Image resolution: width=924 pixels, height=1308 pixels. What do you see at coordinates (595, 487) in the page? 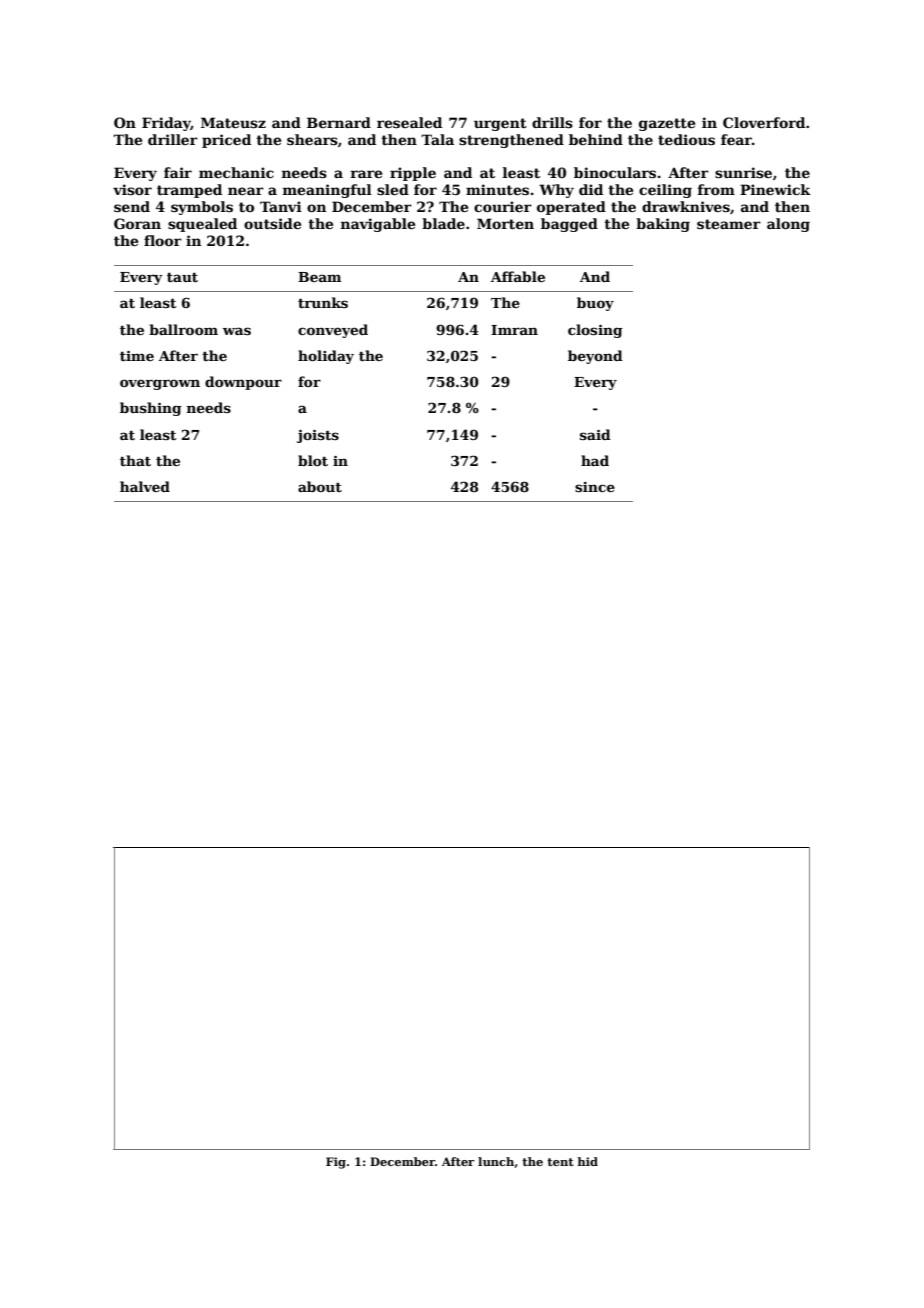
I see `since` at bounding box center [595, 487].
